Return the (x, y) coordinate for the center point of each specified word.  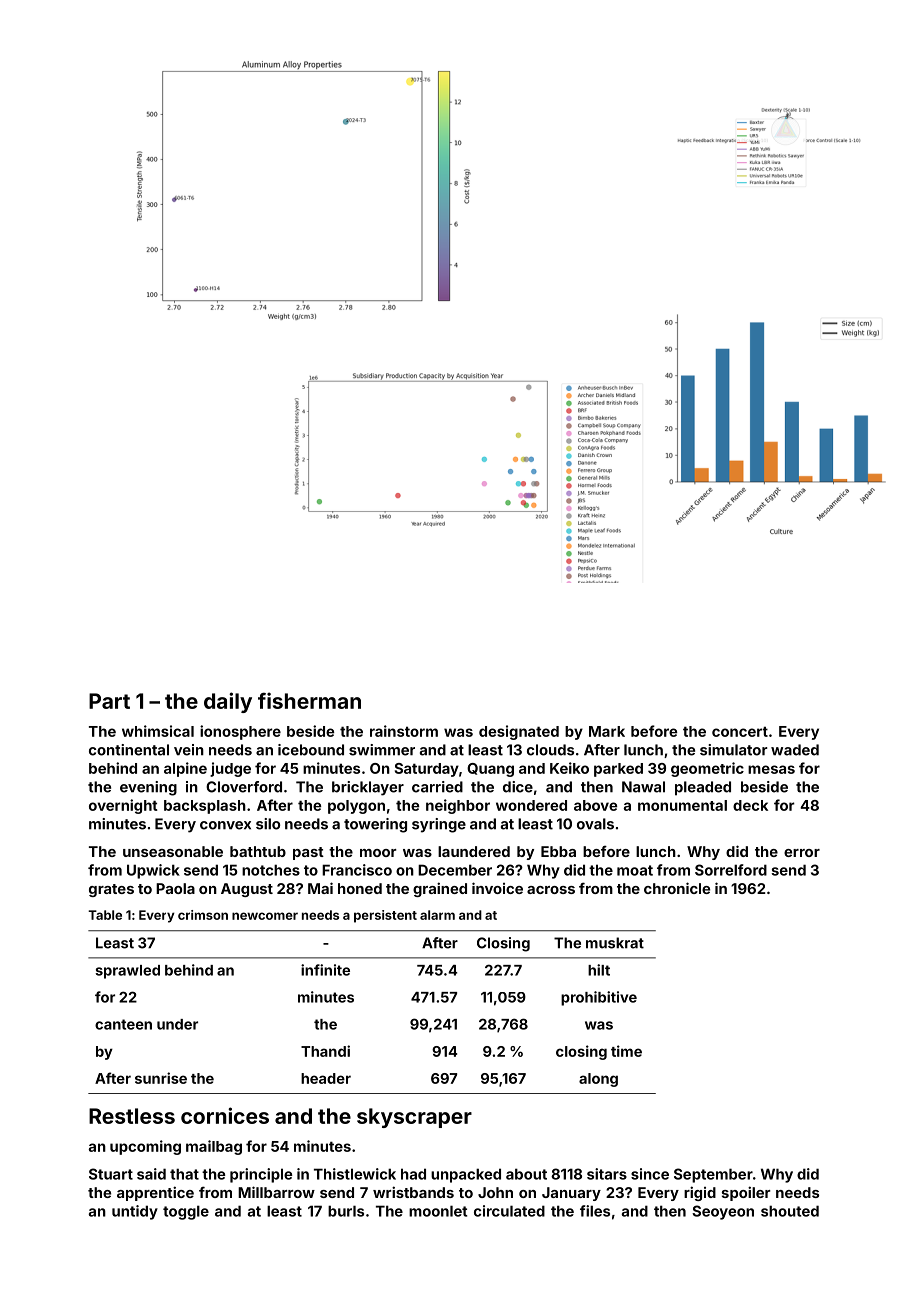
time (626, 1051)
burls (346, 1211)
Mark (607, 731)
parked (618, 770)
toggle (186, 1212)
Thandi (325, 1051)
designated (519, 732)
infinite (325, 970)
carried (437, 787)
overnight (123, 806)
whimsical (158, 731)
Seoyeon (723, 1212)
